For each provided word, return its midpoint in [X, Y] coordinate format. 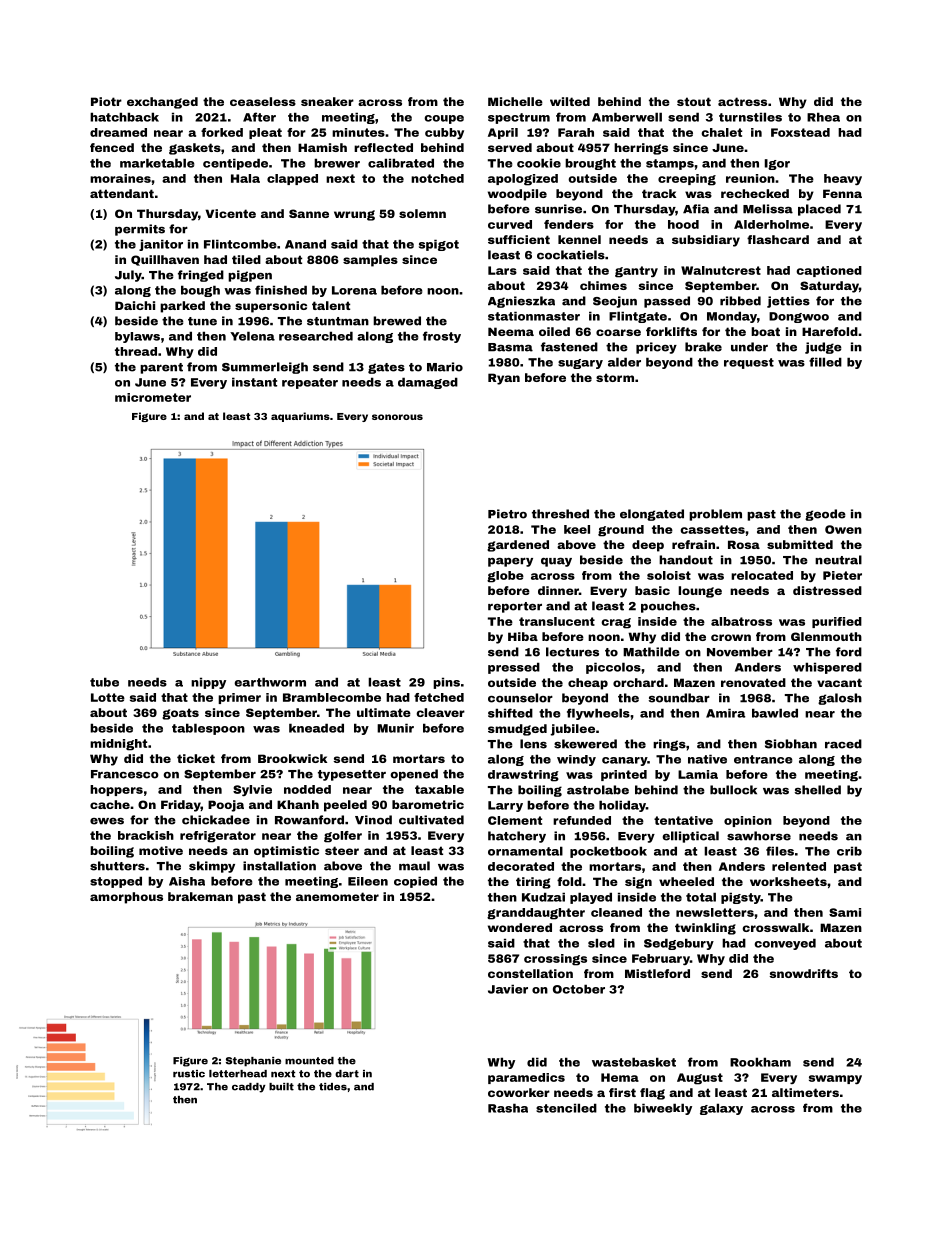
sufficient [519, 239]
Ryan [504, 379]
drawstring [523, 776]
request [749, 363]
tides [333, 1087]
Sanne [309, 213]
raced [843, 744]
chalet [721, 132]
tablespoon [208, 729]
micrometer [153, 397]
